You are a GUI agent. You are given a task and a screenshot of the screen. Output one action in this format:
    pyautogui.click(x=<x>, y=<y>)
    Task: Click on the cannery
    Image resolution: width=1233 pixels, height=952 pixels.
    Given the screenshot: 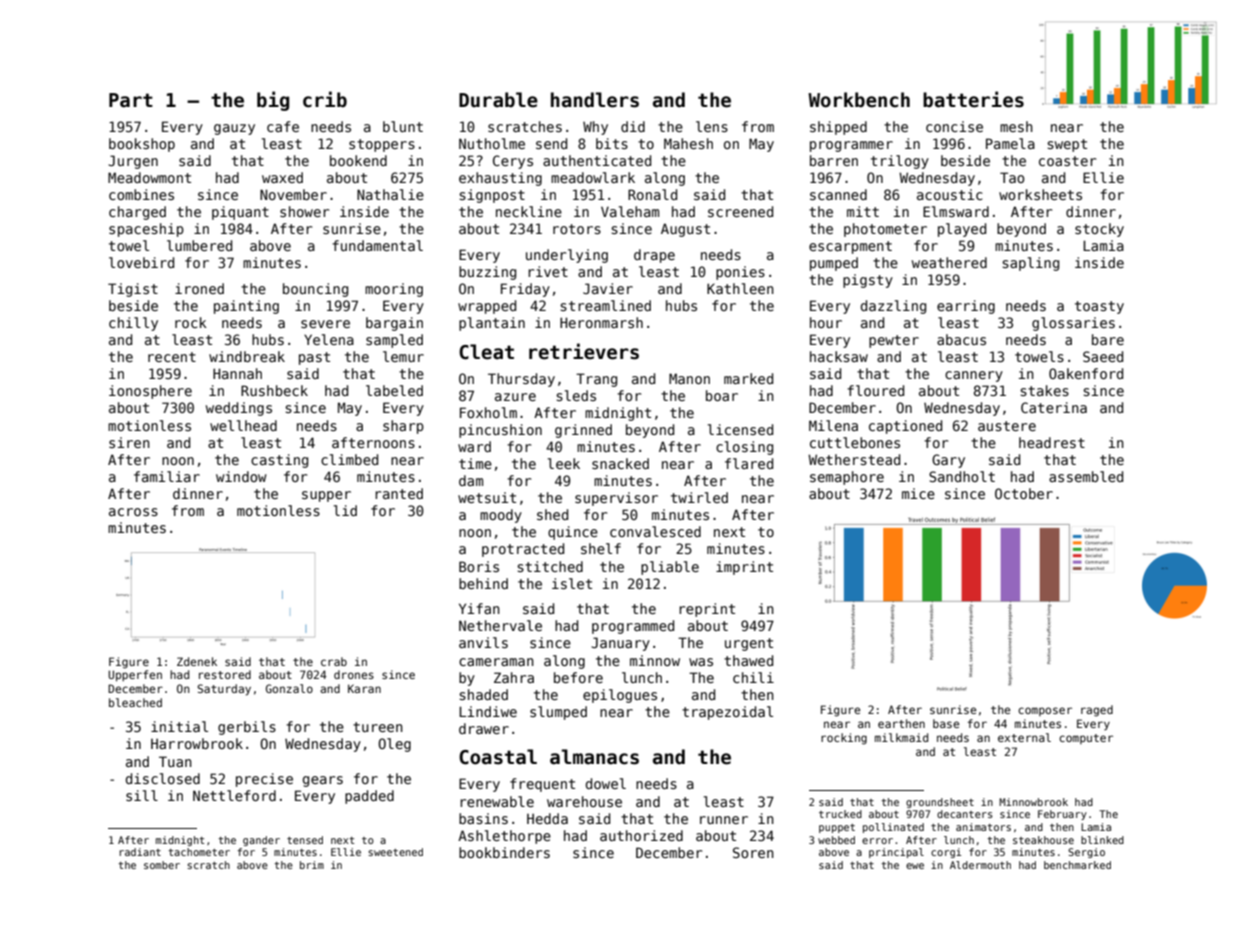 What is the action you would take?
    pyautogui.click(x=974, y=376)
